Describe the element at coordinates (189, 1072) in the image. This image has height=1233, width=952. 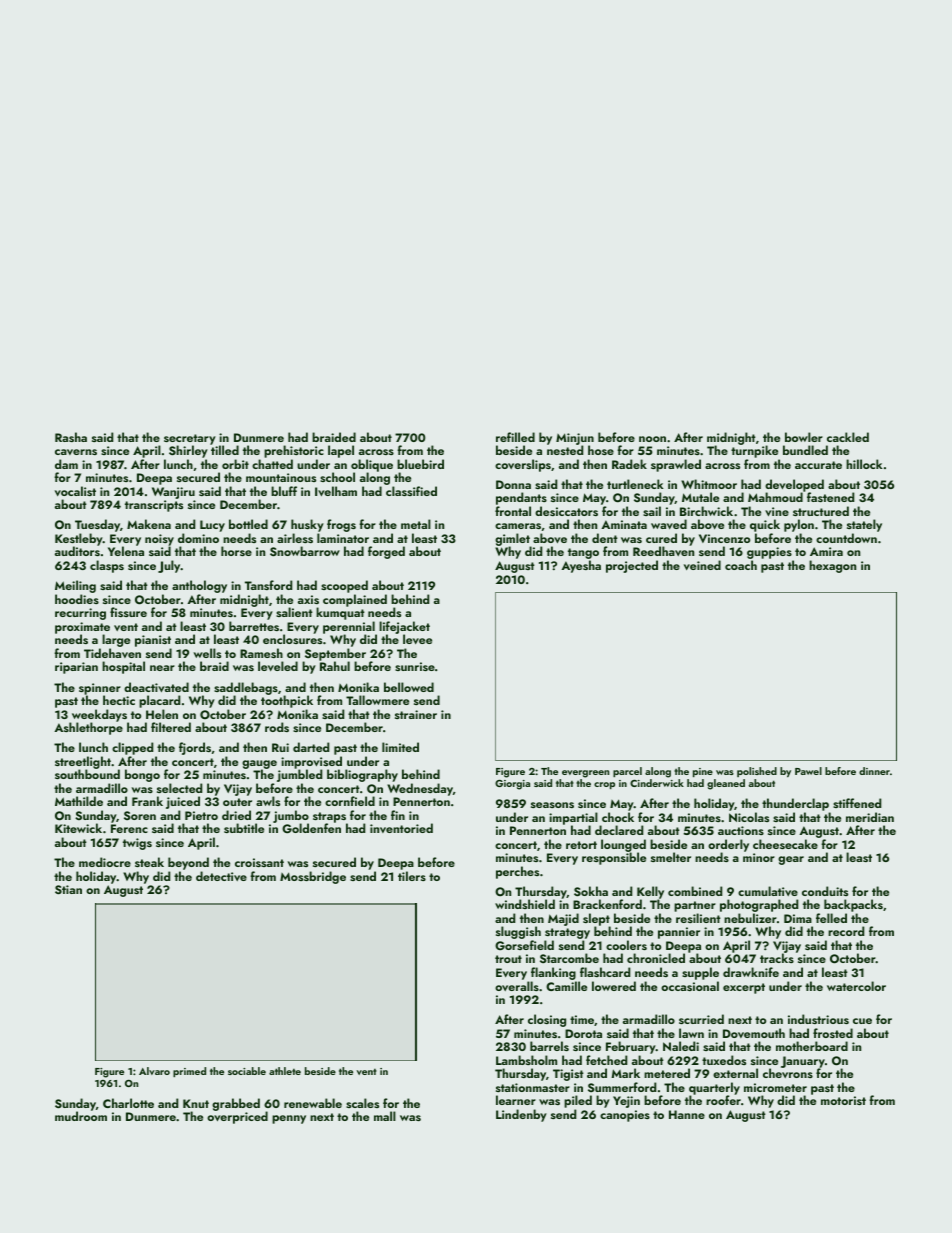
I see `primed` at that location.
